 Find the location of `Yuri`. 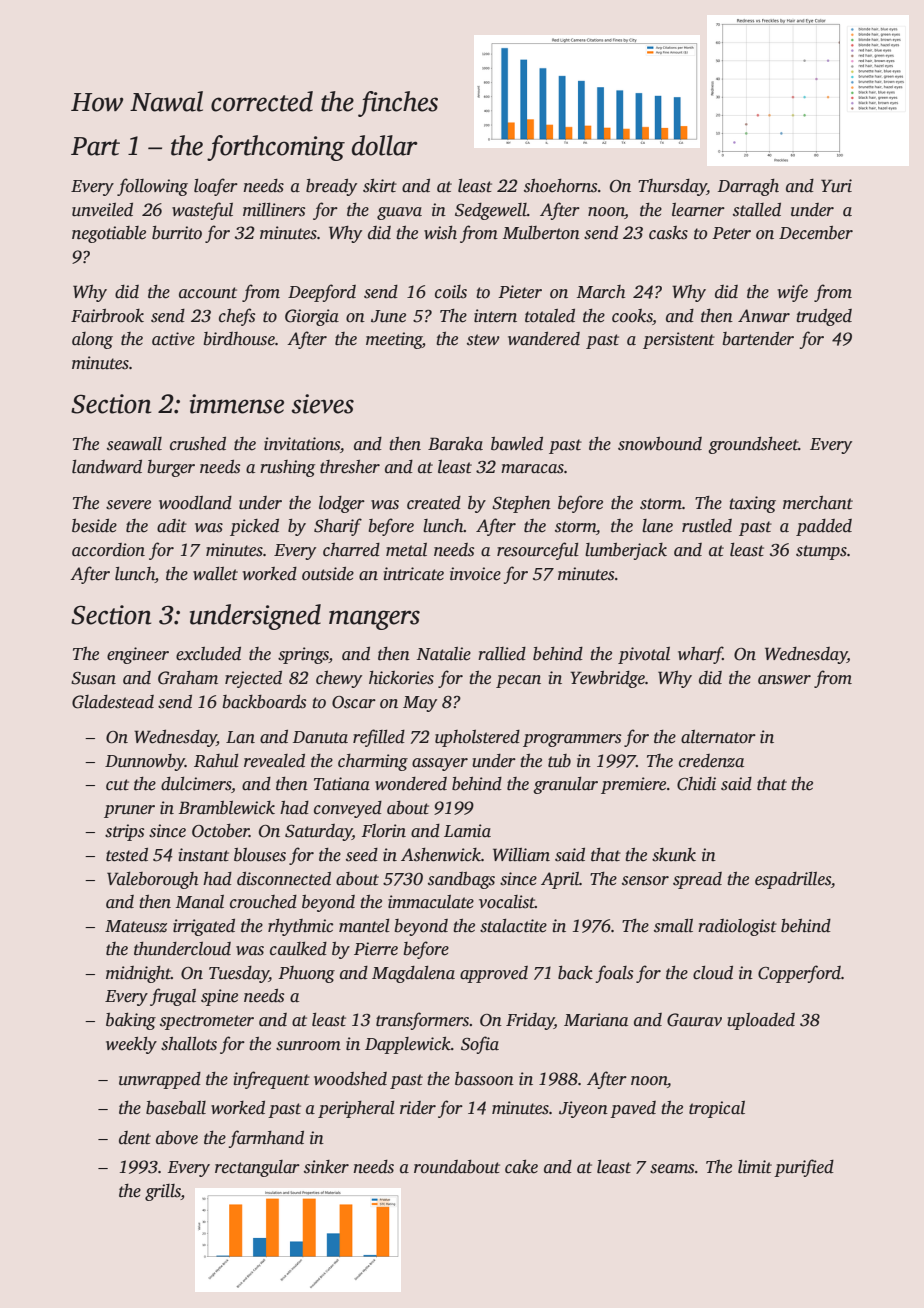

Yuri is located at coordinates (836, 186).
